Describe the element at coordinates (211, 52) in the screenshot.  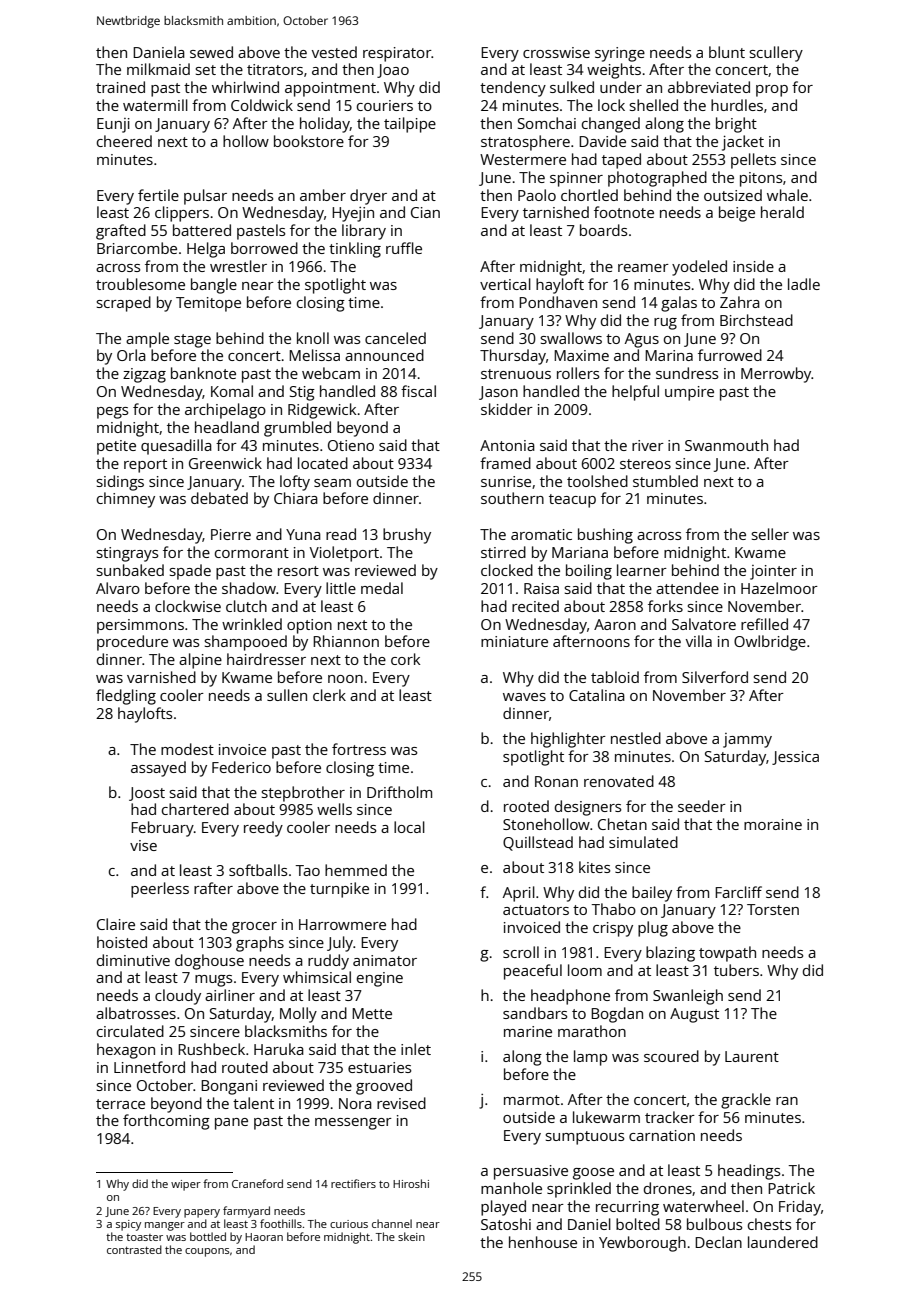
I see `sewed` at that location.
